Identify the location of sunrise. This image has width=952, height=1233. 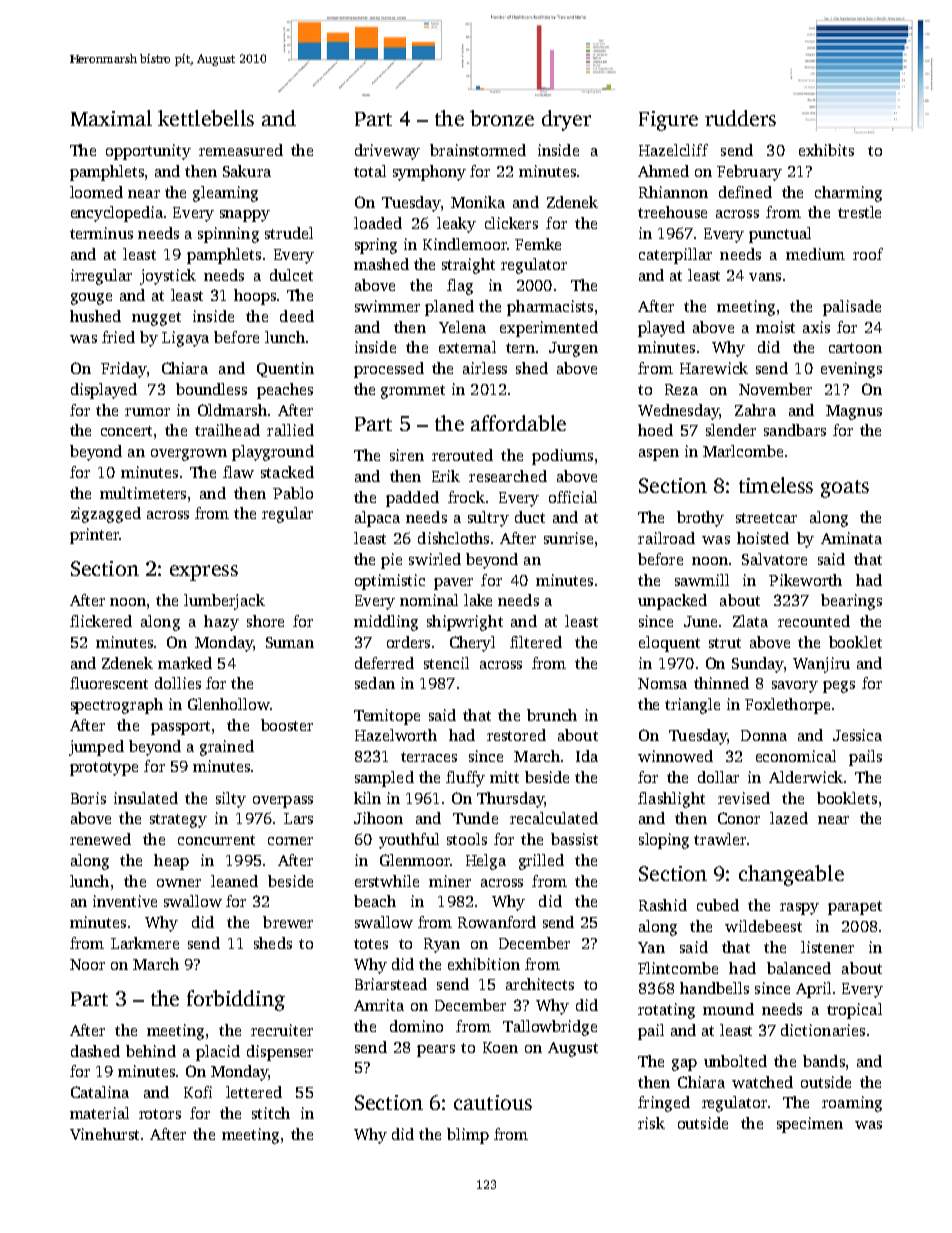
(568, 538).
